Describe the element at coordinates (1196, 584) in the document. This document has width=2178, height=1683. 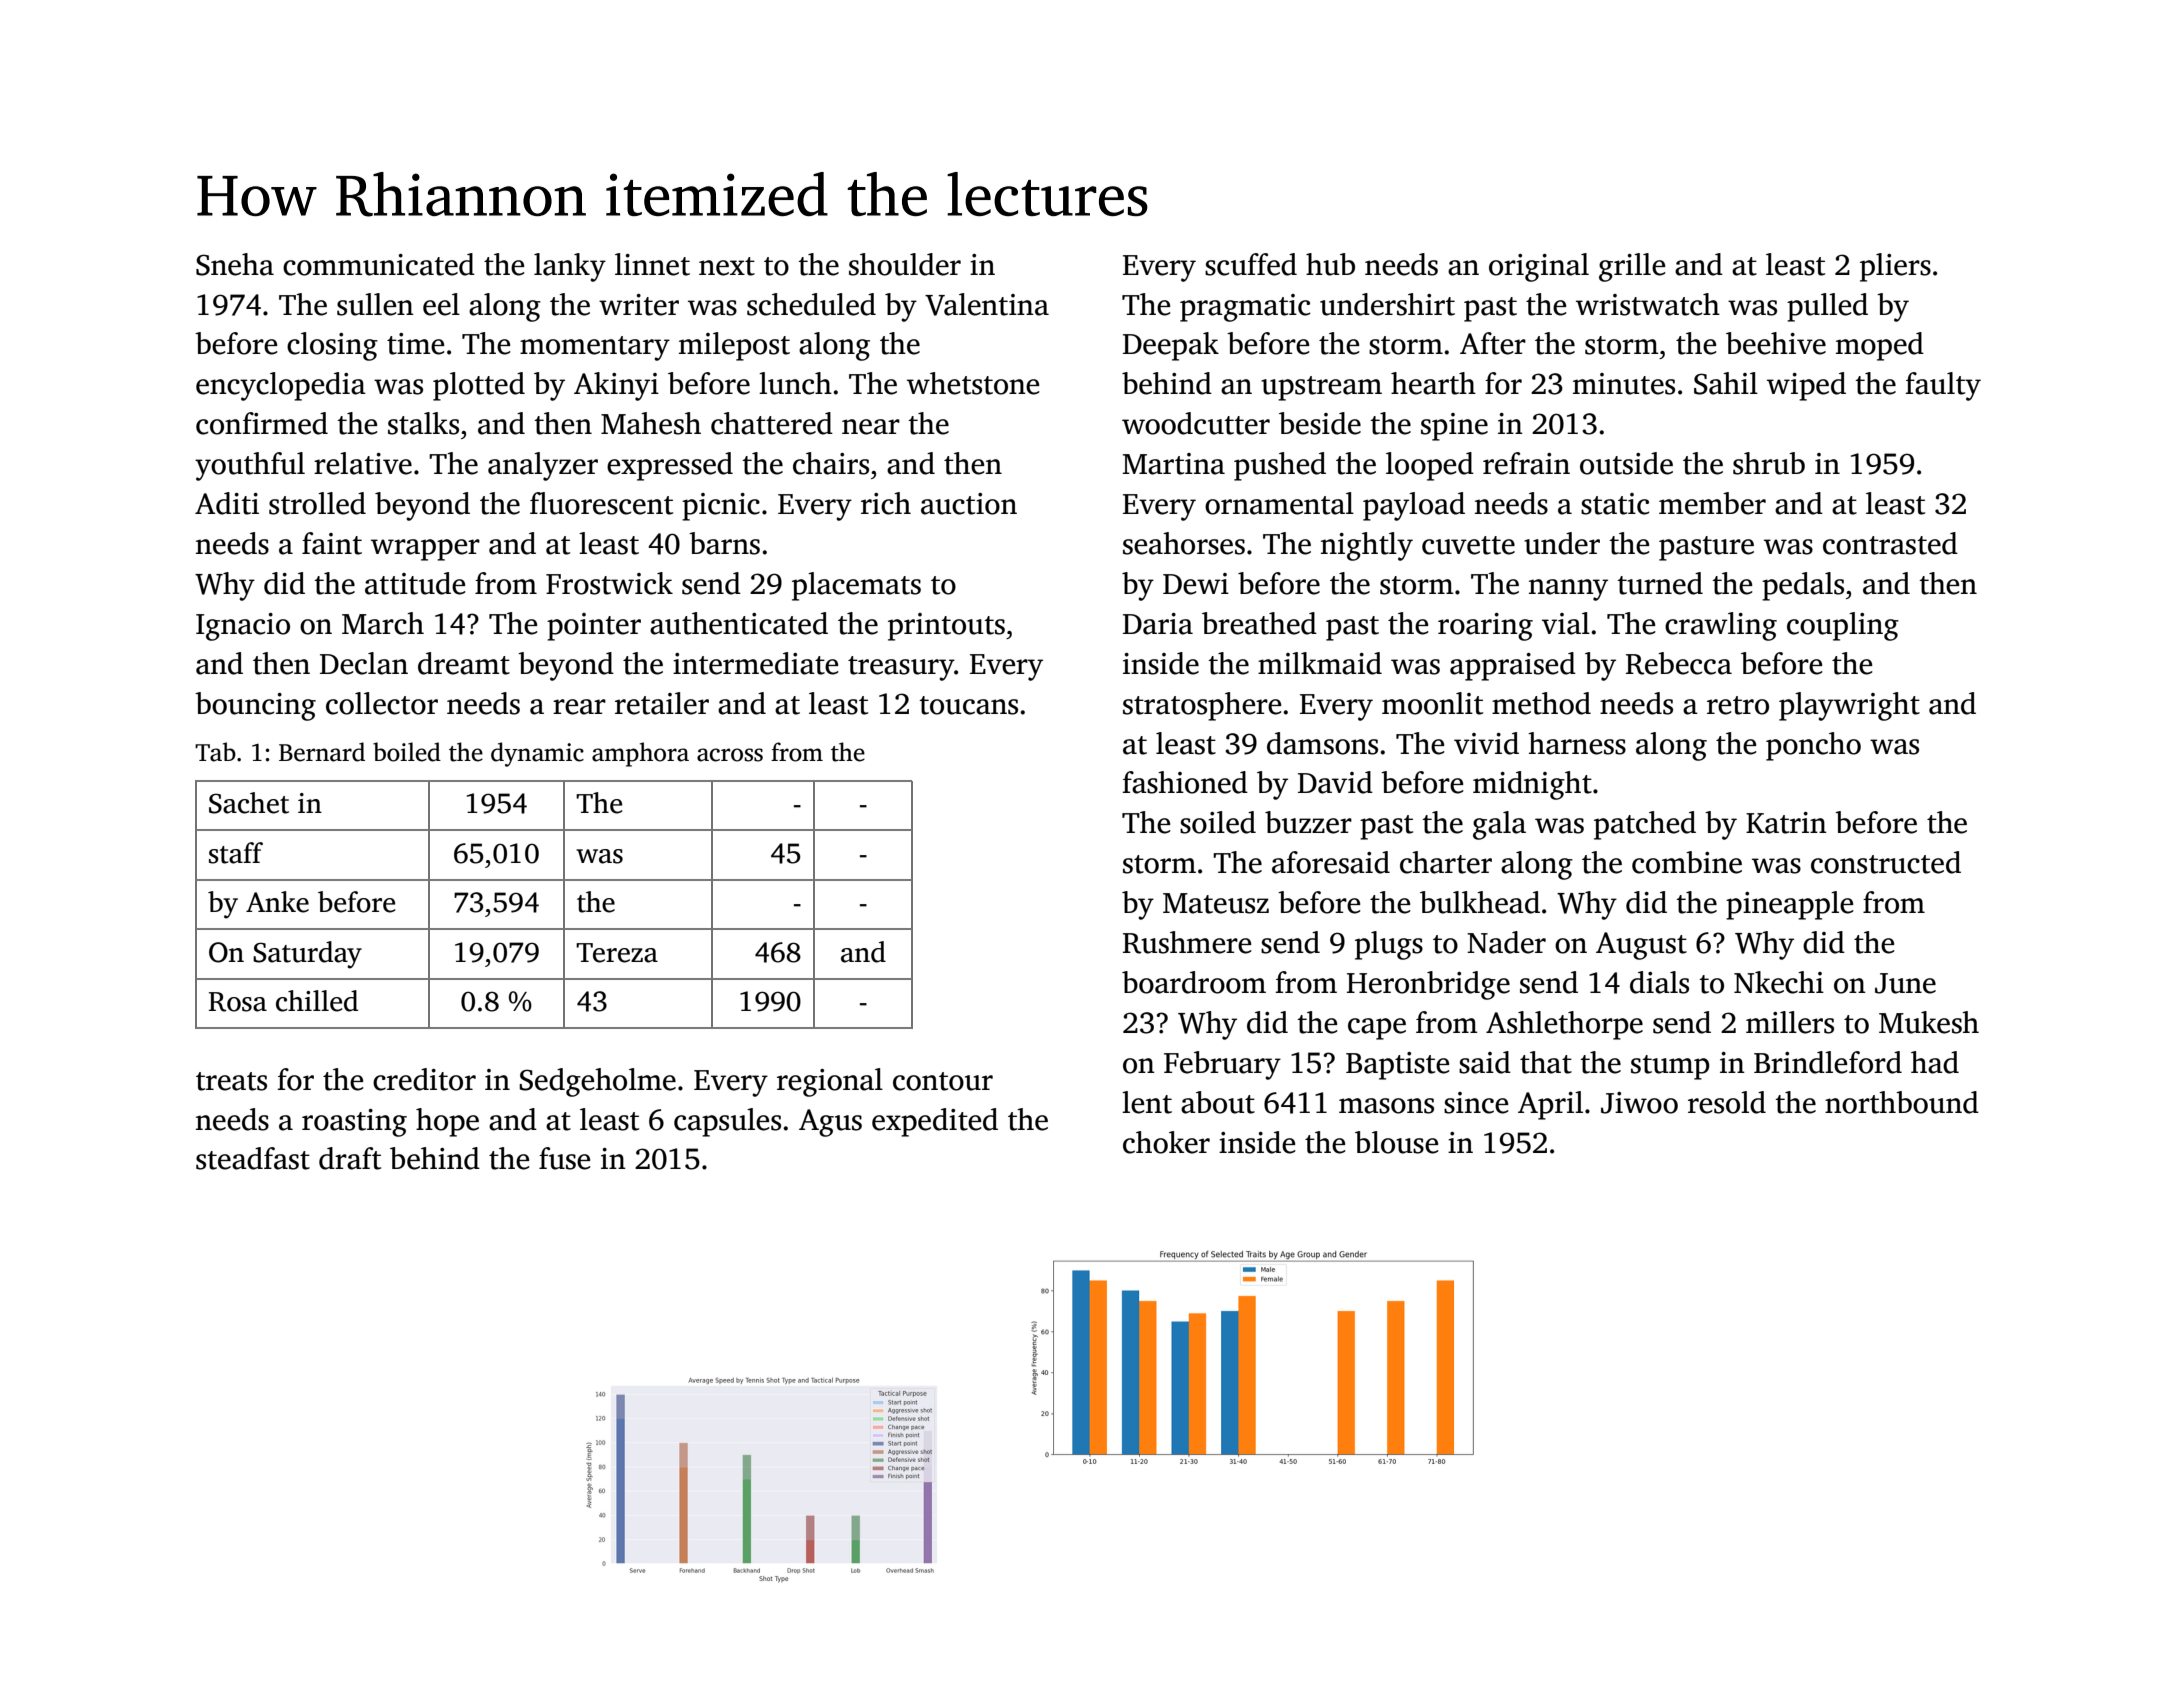
I see `Dewi` at that location.
